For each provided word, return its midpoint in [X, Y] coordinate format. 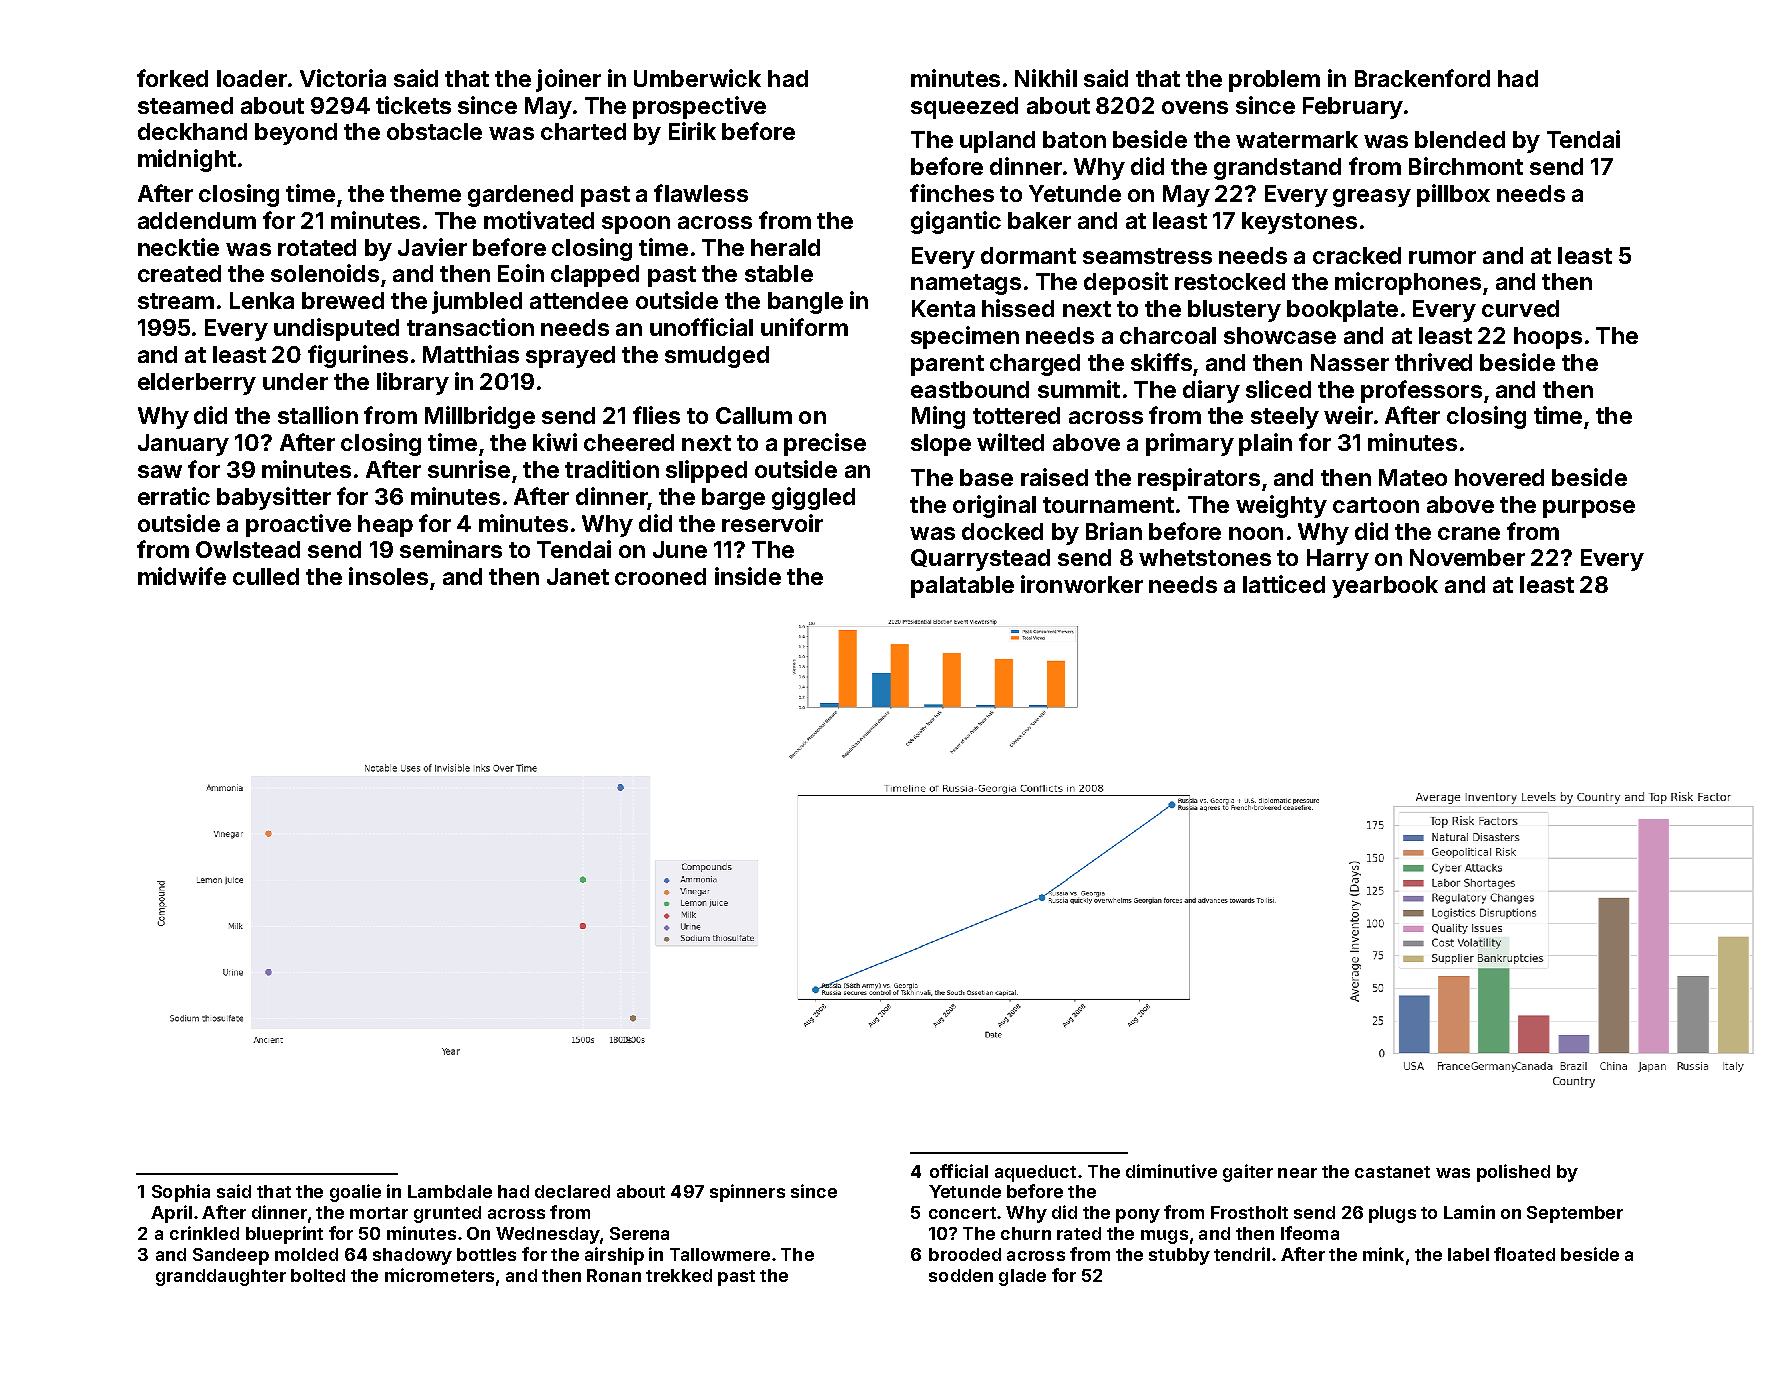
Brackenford [1422, 78]
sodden [961, 1275]
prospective [699, 107]
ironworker [1082, 584]
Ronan [614, 1275]
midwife [182, 576]
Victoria [343, 78]
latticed [1284, 584]
